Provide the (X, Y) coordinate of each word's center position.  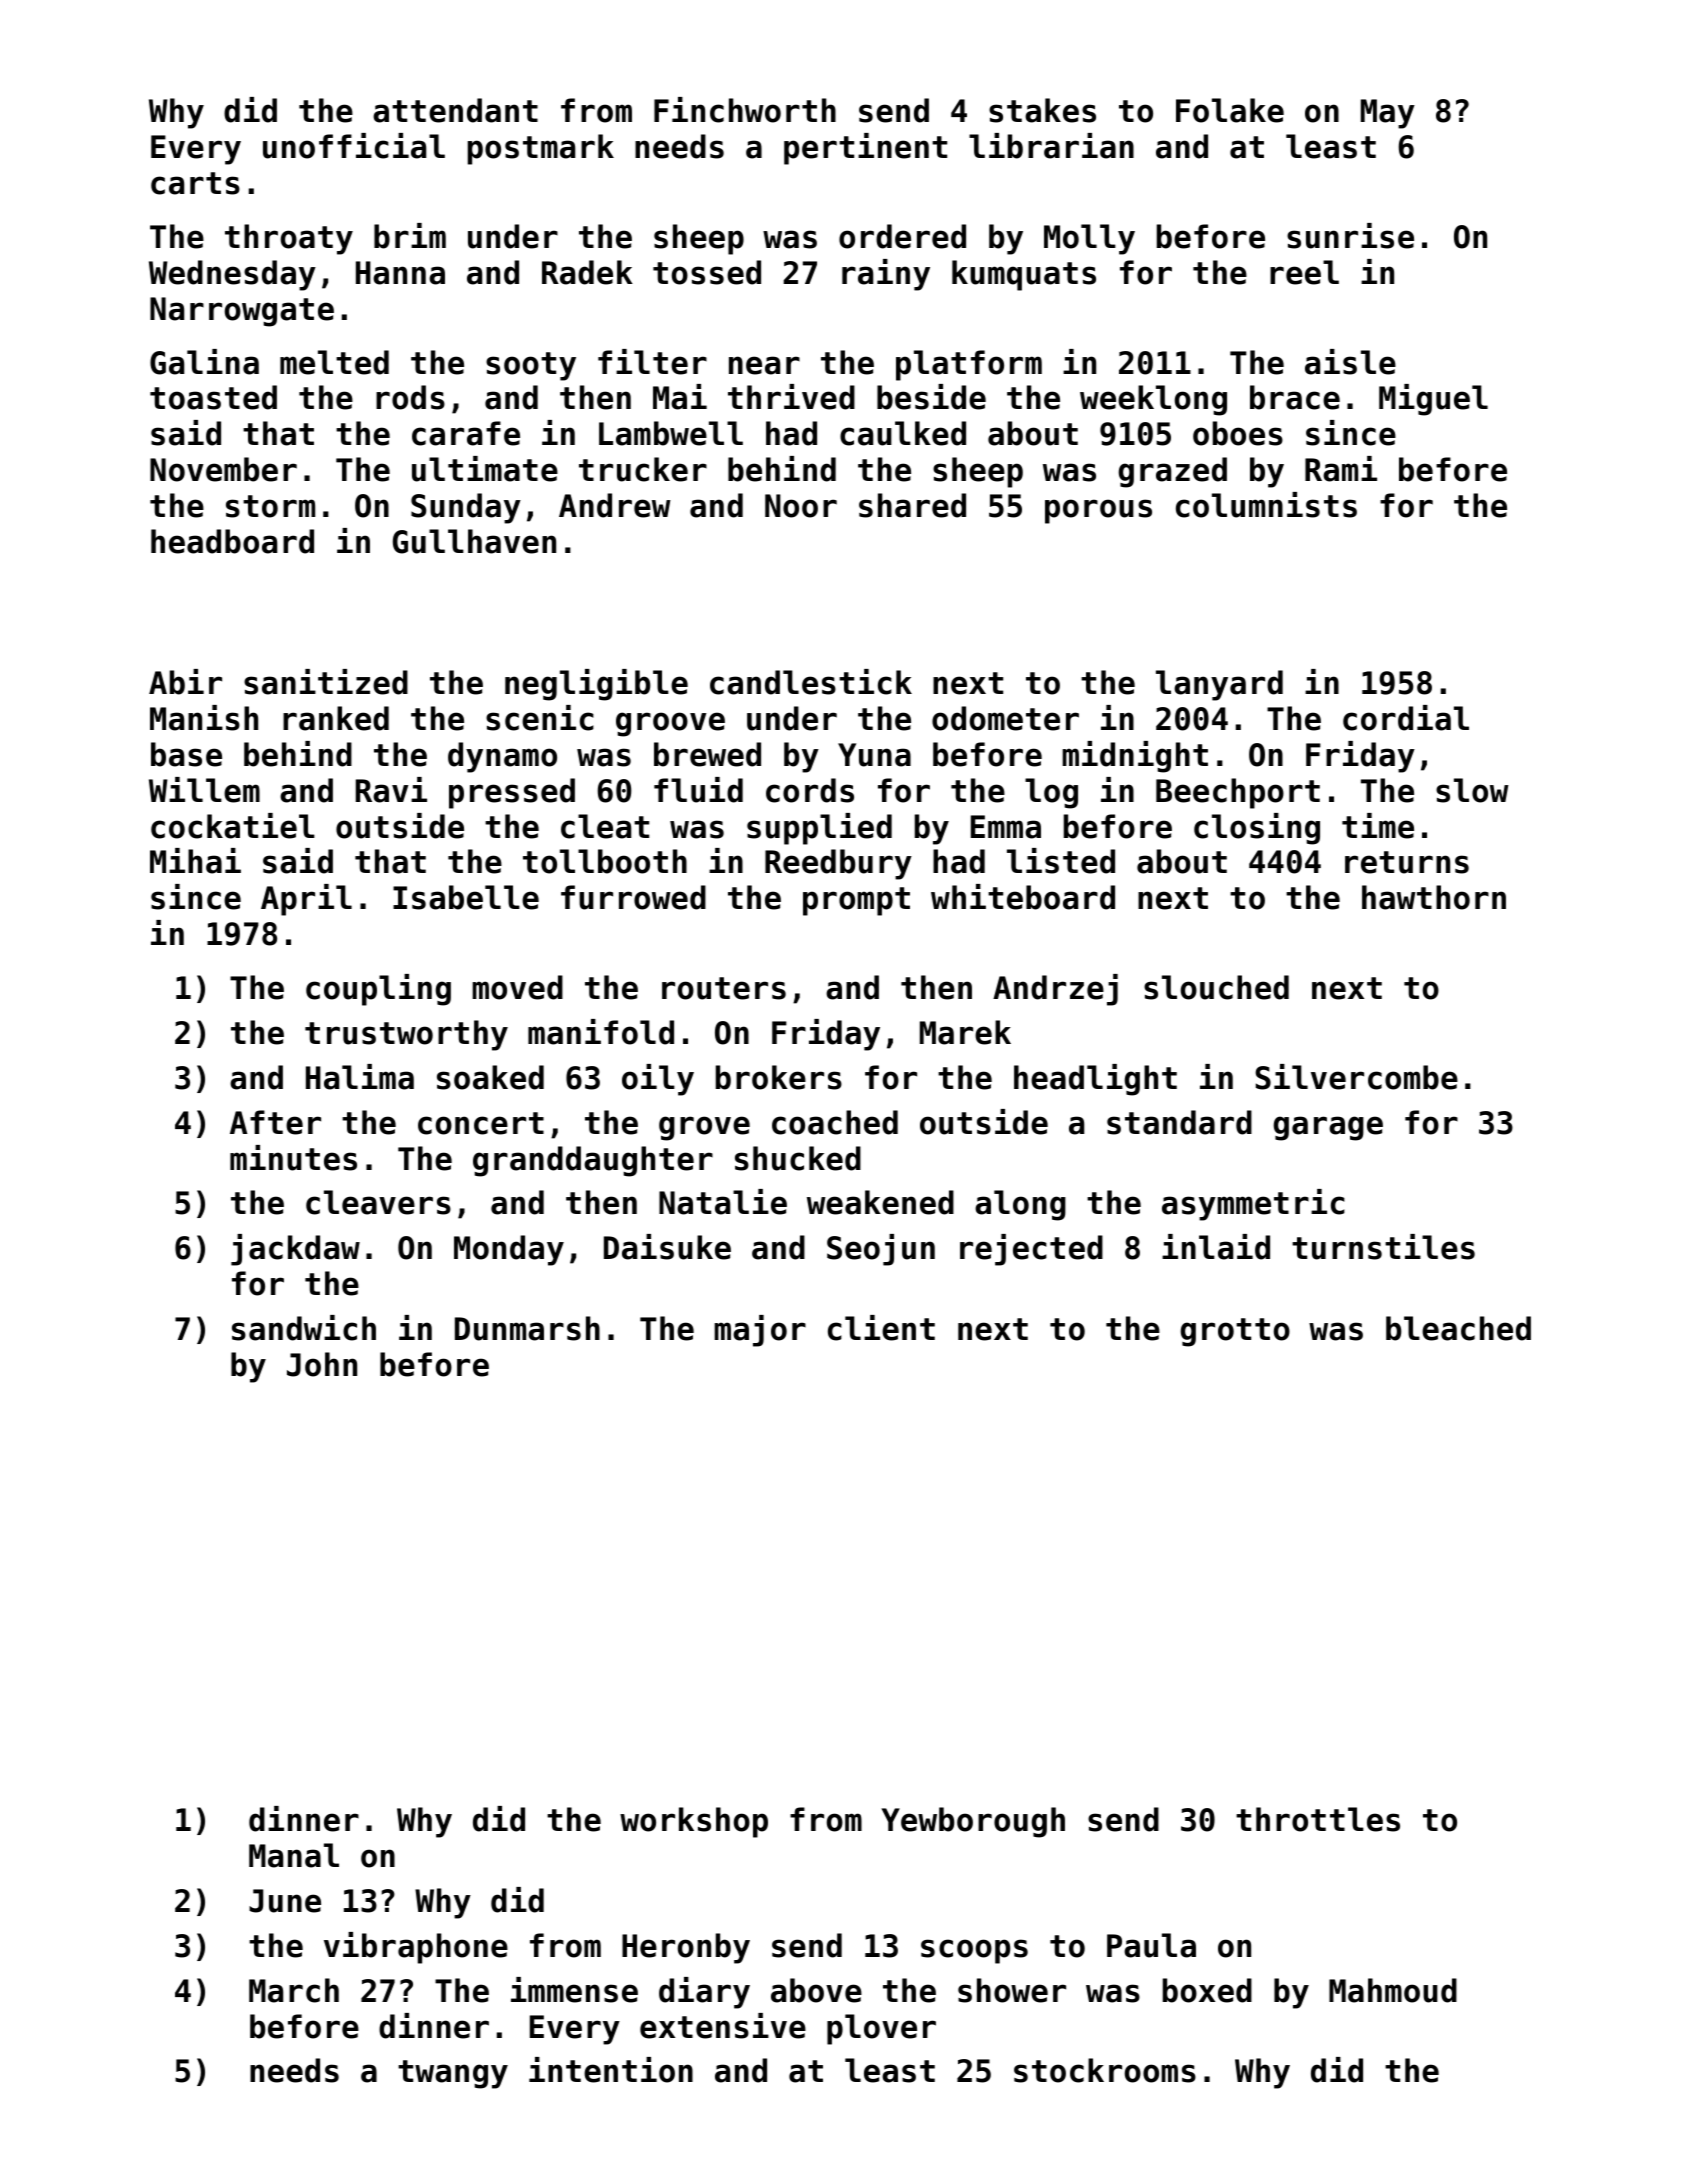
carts (195, 183)
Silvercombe (1356, 1077)
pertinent (865, 149)
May (1388, 114)
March (294, 1990)
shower (1012, 1990)
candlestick (811, 682)
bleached (1458, 1328)
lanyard (1219, 685)
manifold (601, 1032)
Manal (294, 1855)
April (306, 900)
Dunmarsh (527, 1328)
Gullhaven (474, 541)
